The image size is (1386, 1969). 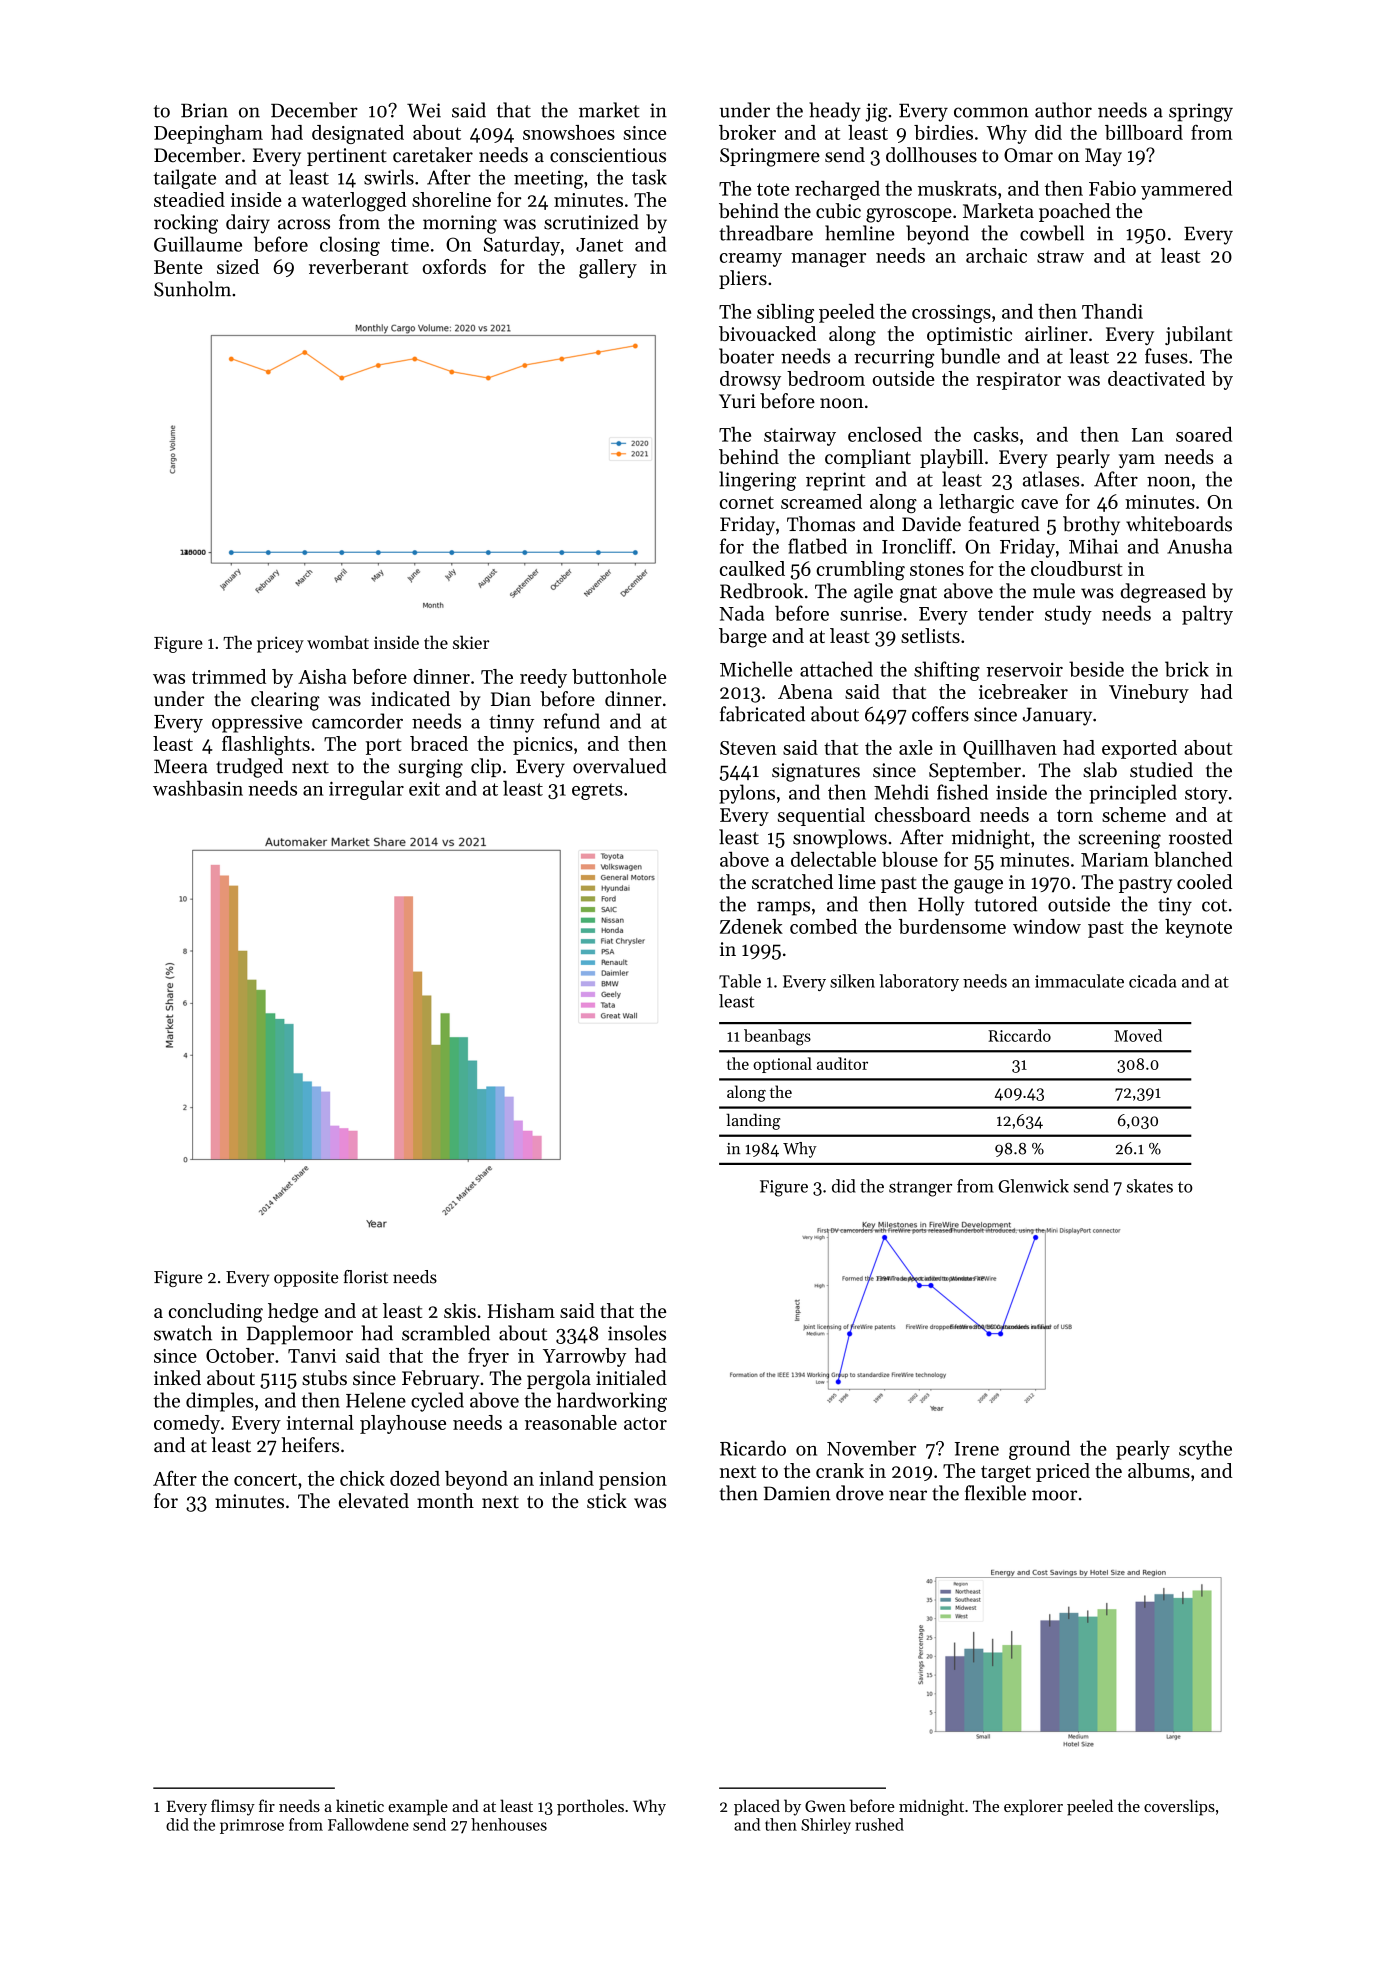 I want to click on reverberant, so click(x=358, y=266).
